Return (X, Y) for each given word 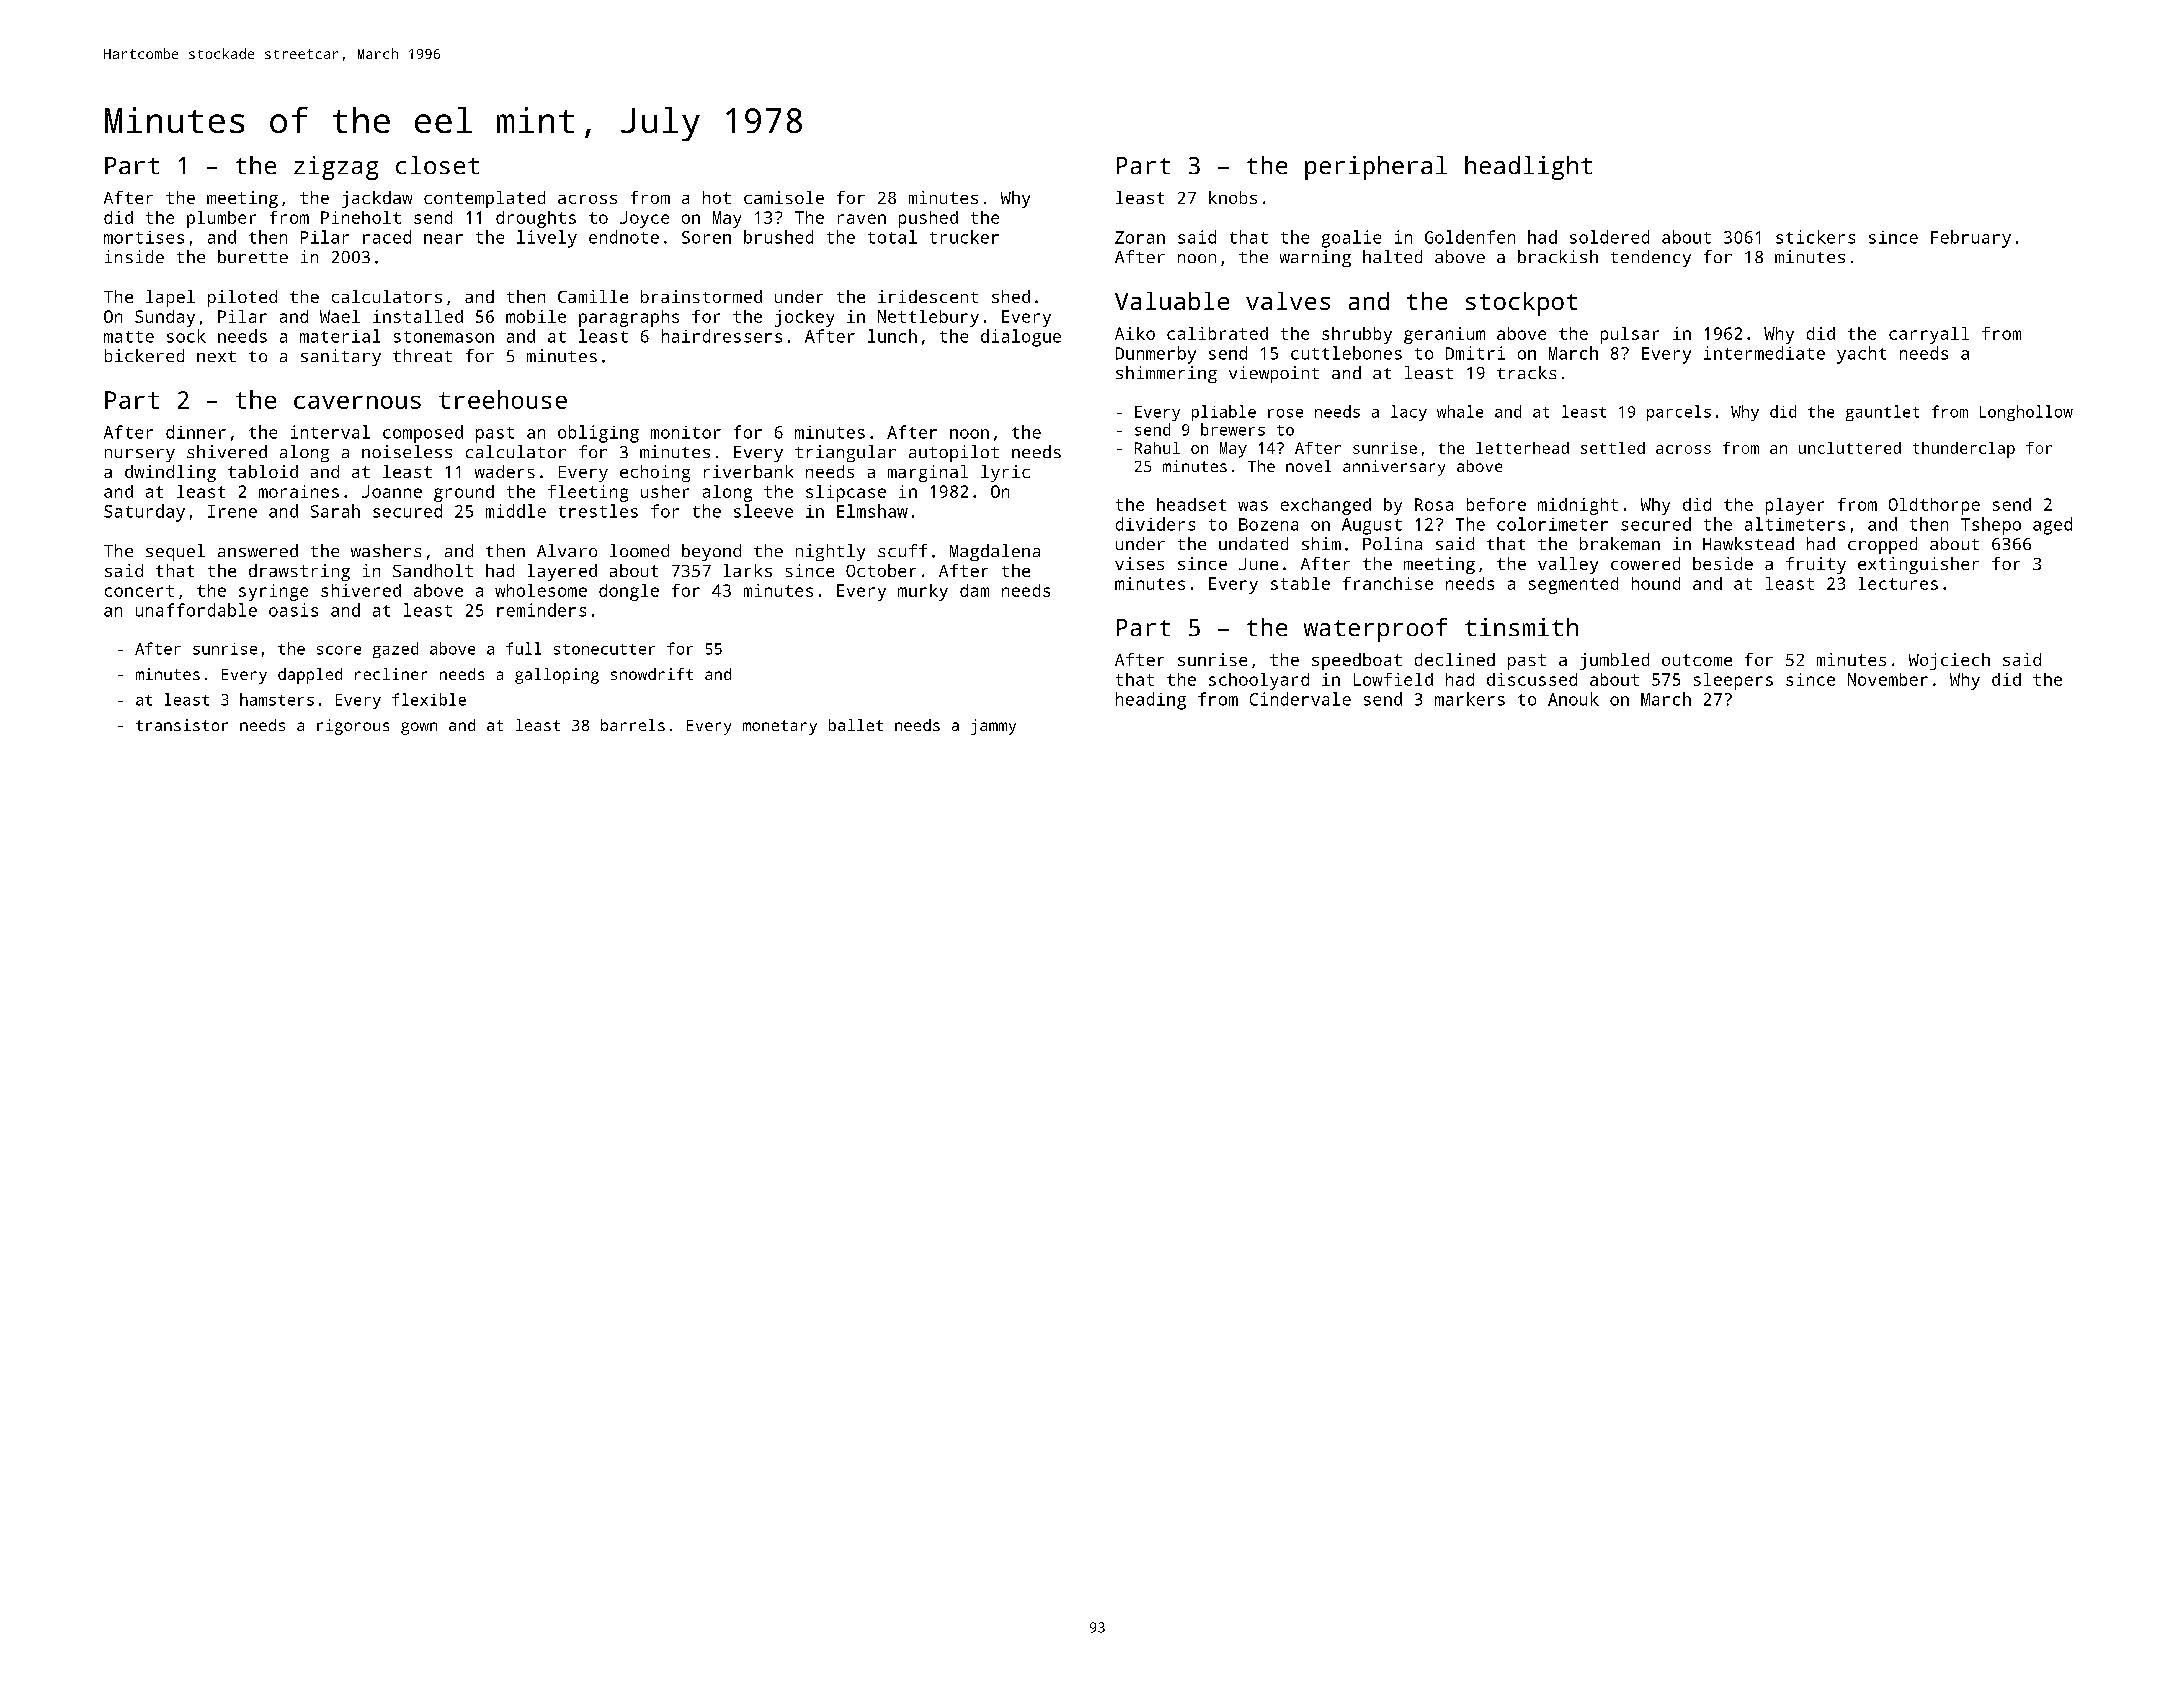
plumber (221, 219)
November (1888, 679)
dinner (196, 432)
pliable (1224, 413)
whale (1460, 411)
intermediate (1764, 353)
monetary (780, 727)
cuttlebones (1346, 353)
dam (974, 590)
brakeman (1620, 543)
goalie (1351, 239)
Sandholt (433, 570)
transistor (182, 725)
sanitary (341, 357)
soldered (1609, 237)
